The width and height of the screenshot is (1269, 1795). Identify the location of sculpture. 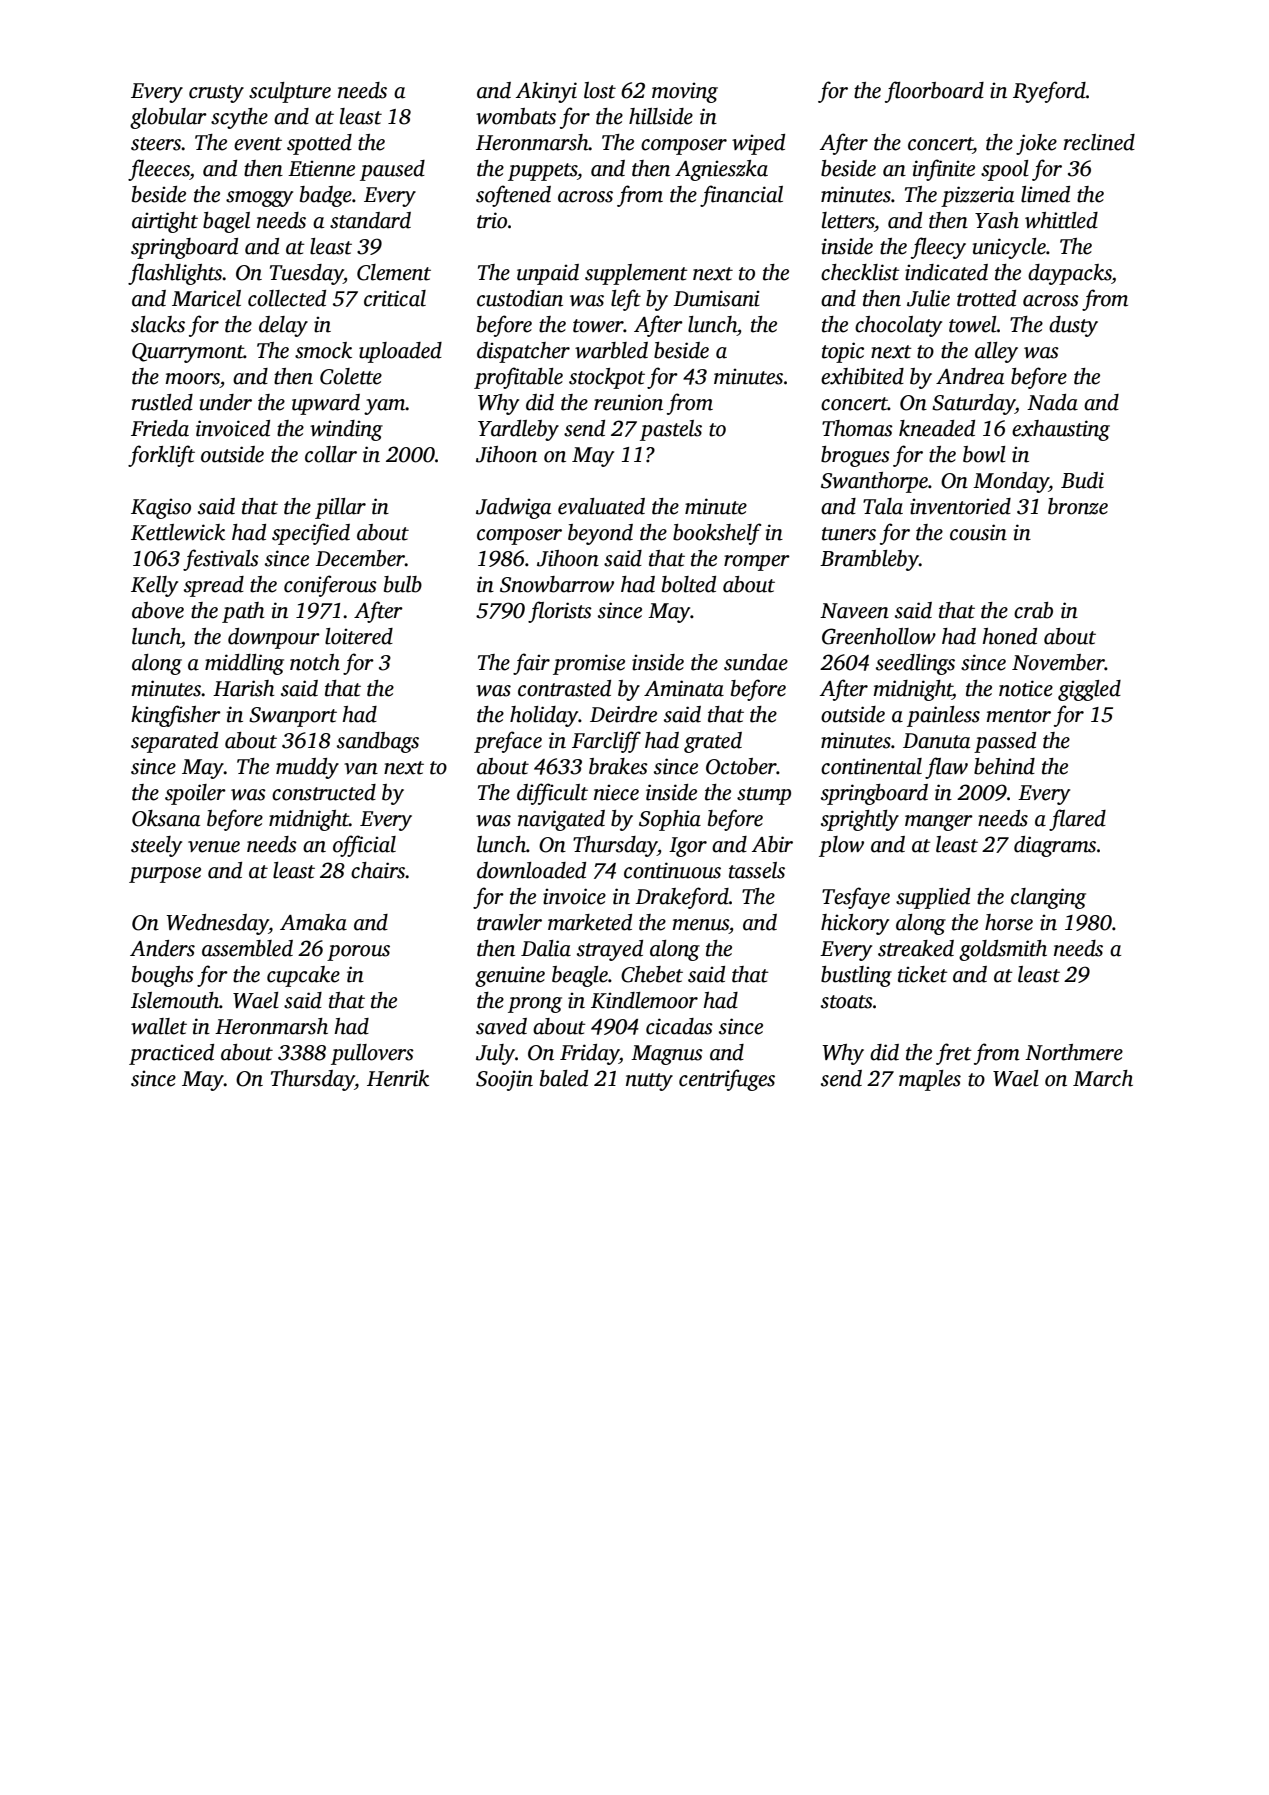
(290, 92).
